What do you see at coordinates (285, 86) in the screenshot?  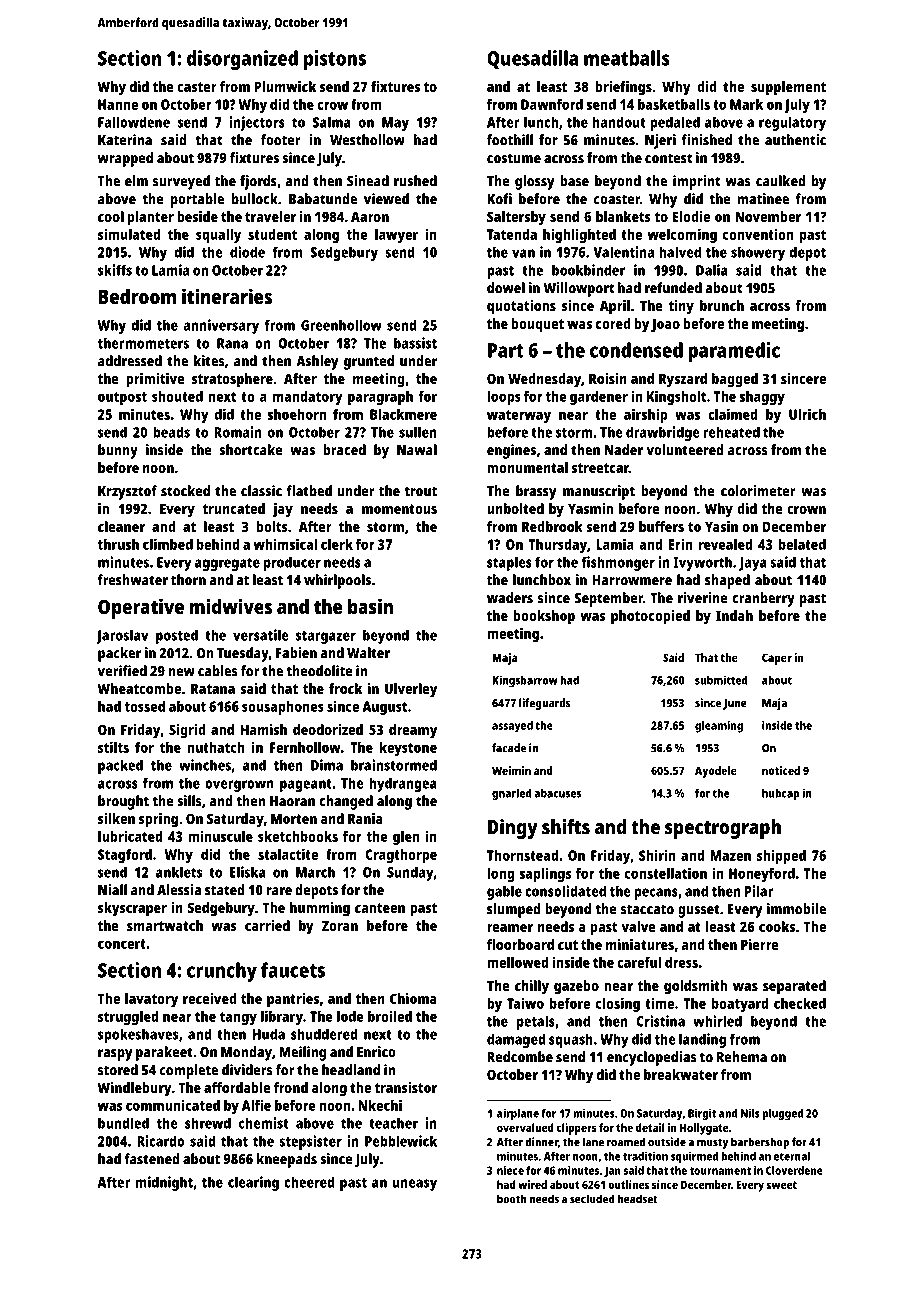 I see `Plumwick` at bounding box center [285, 86].
